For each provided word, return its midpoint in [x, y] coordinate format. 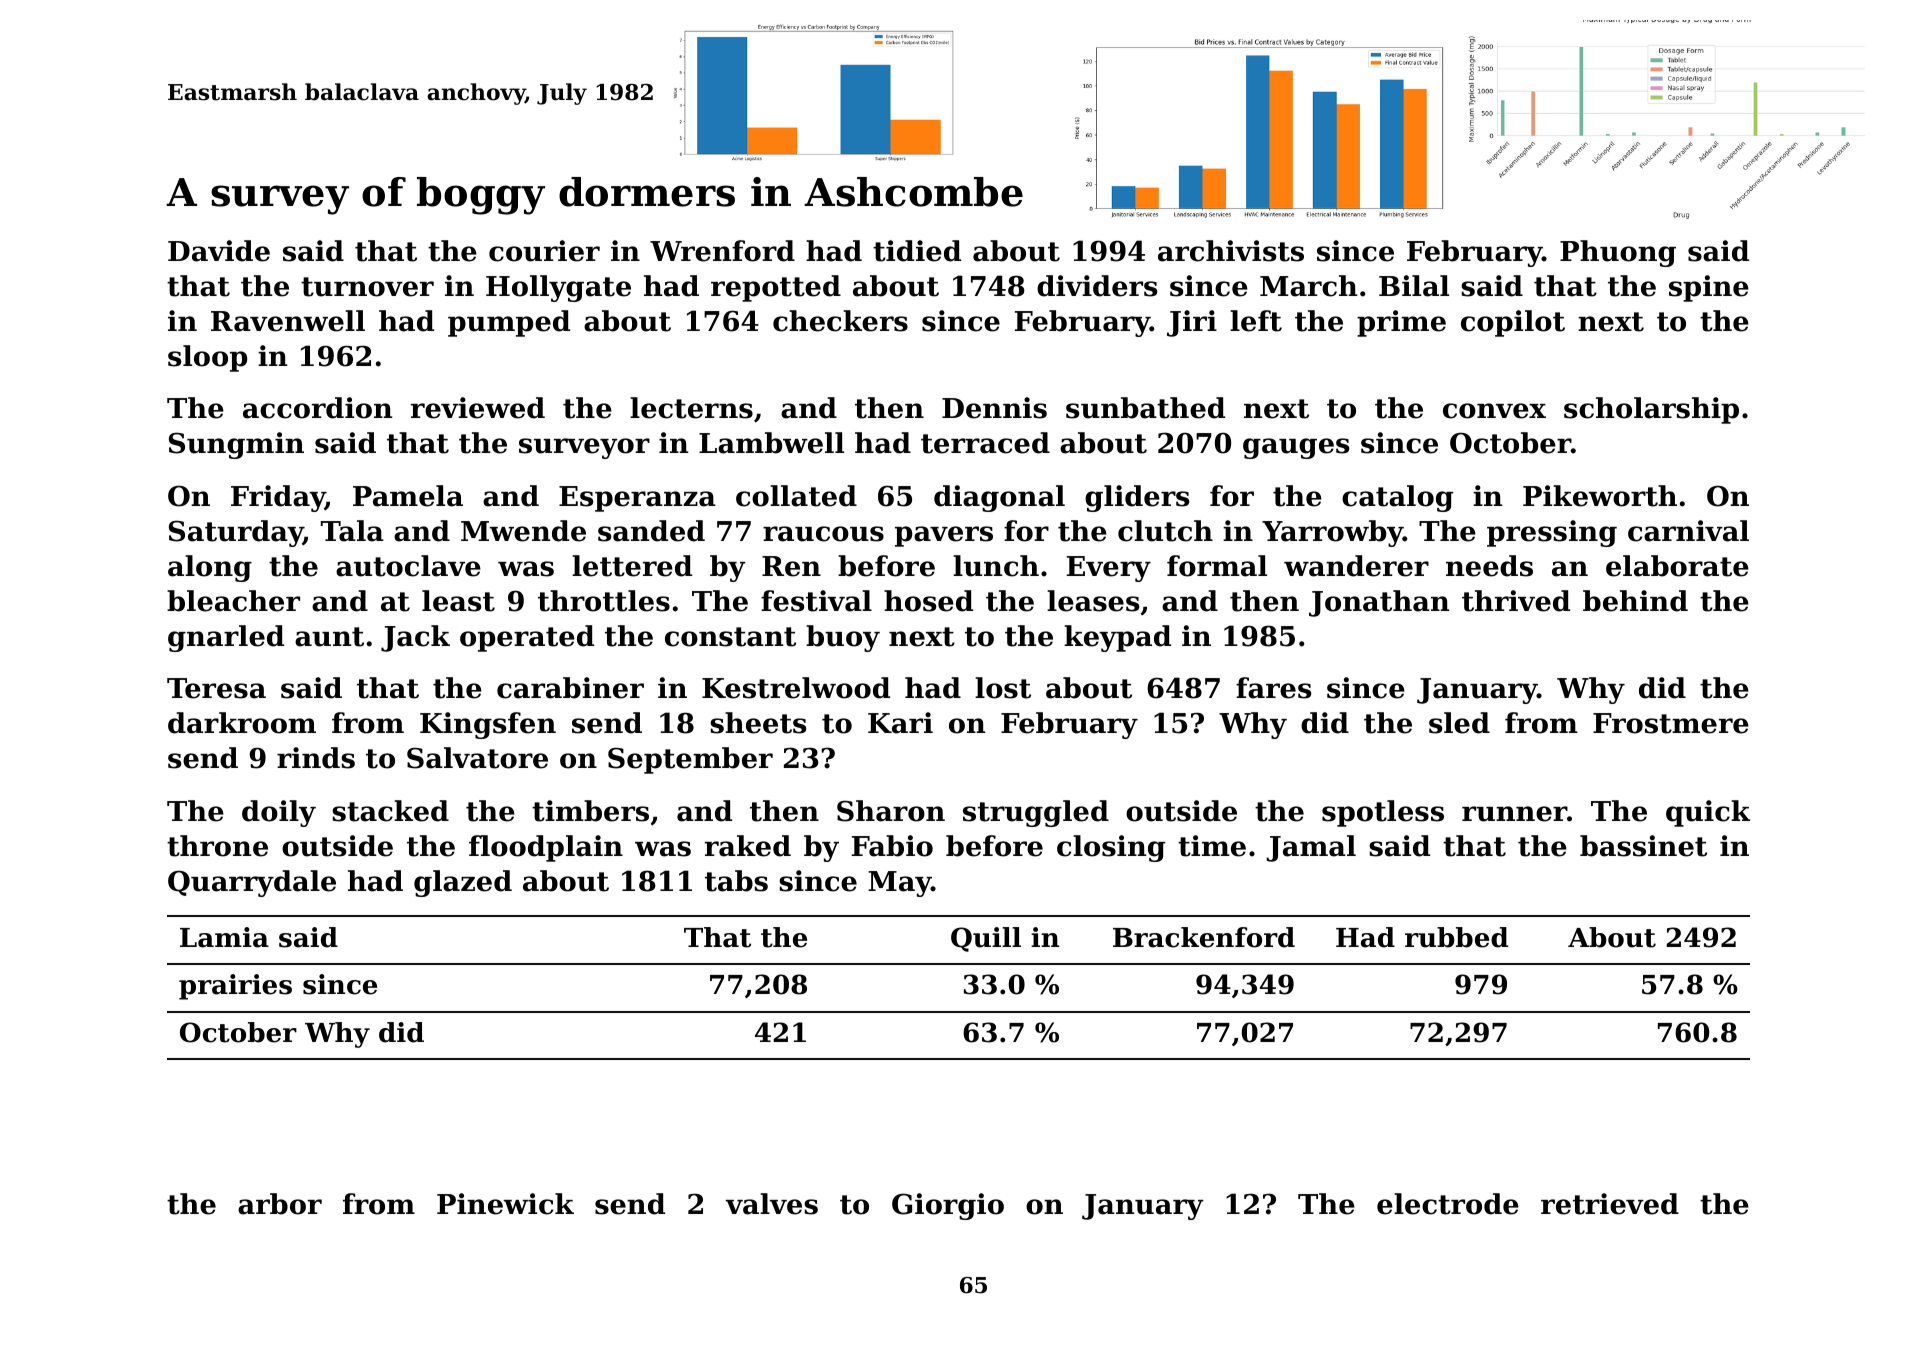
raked [748, 846]
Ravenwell [288, 321]
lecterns [691, 408]
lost [1003, 688]
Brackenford [1204, 937]
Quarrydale [252, 883]
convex [1494, 411]
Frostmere [1671, 723]
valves [772, 1204]
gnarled [226, 638]
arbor [280, 1204]
